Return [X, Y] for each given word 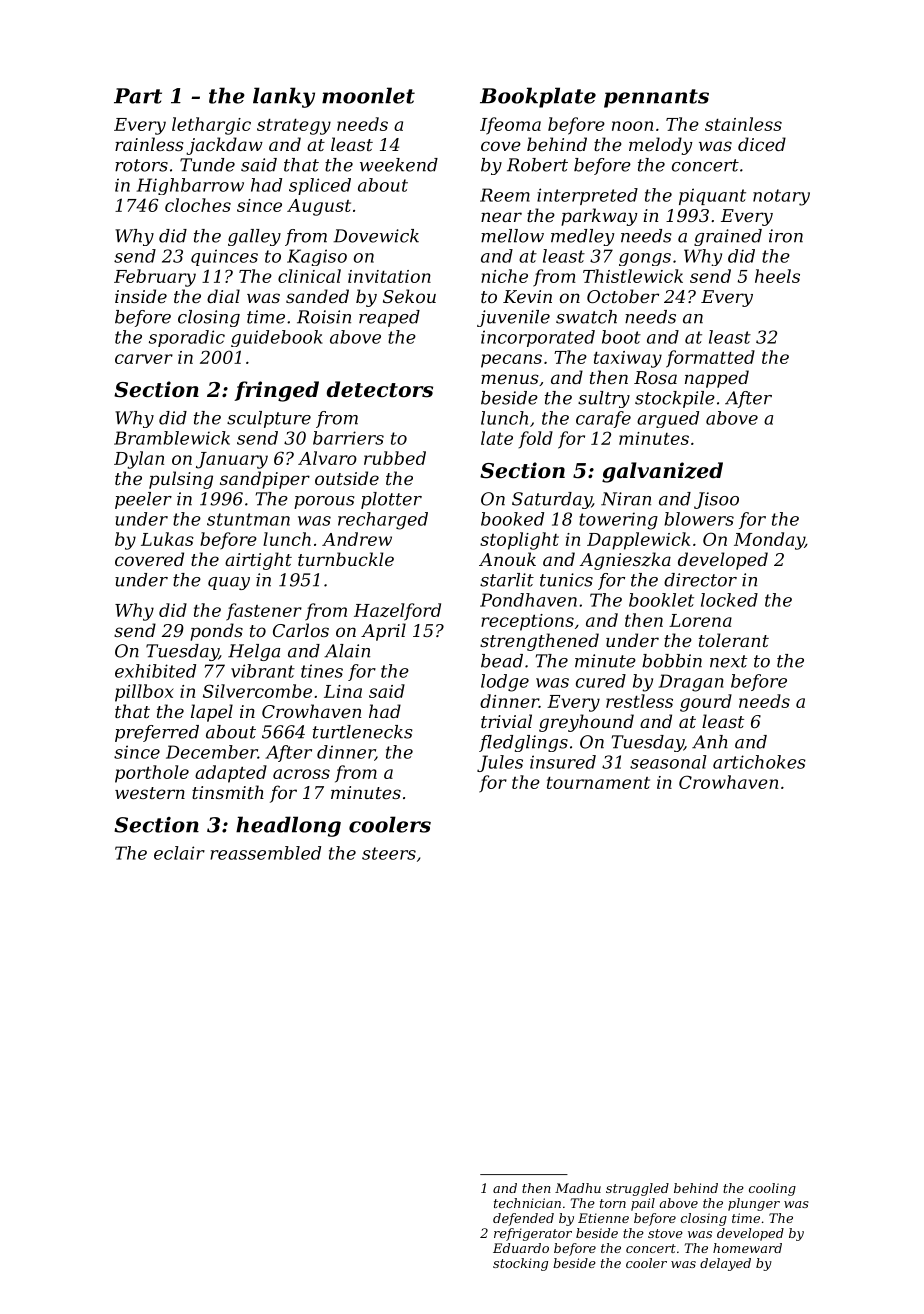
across [301, 774]
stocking [520, 1264]
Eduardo [521, 1248]
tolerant [734, 640]
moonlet [368, 95]
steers [389, 853]
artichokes [759, 762]
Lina [343, 691]
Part [138, 96]
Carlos [301, 630]
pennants [656, 98]
